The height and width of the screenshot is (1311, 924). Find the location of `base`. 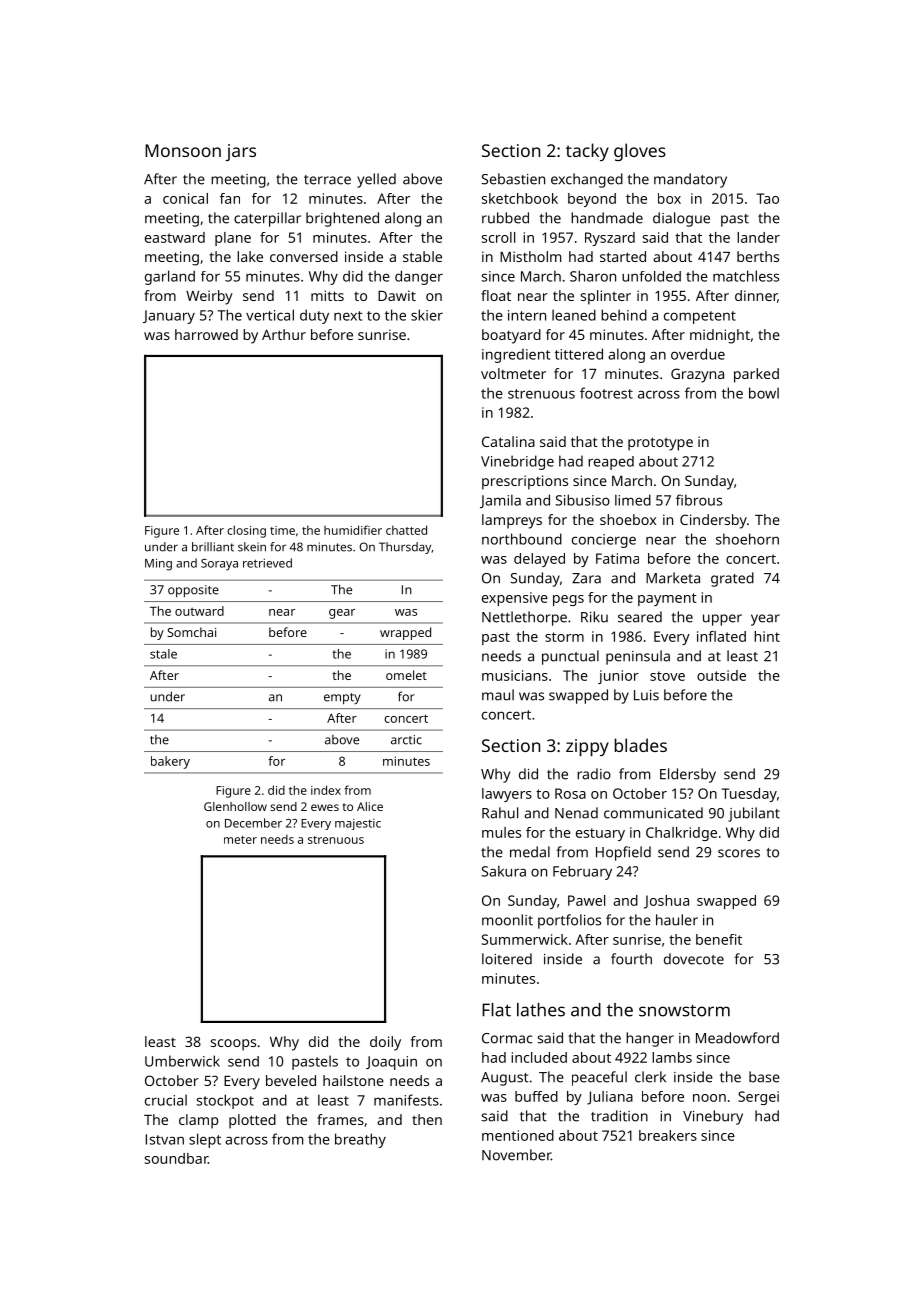

base is located at coordinates (764, 1077).
